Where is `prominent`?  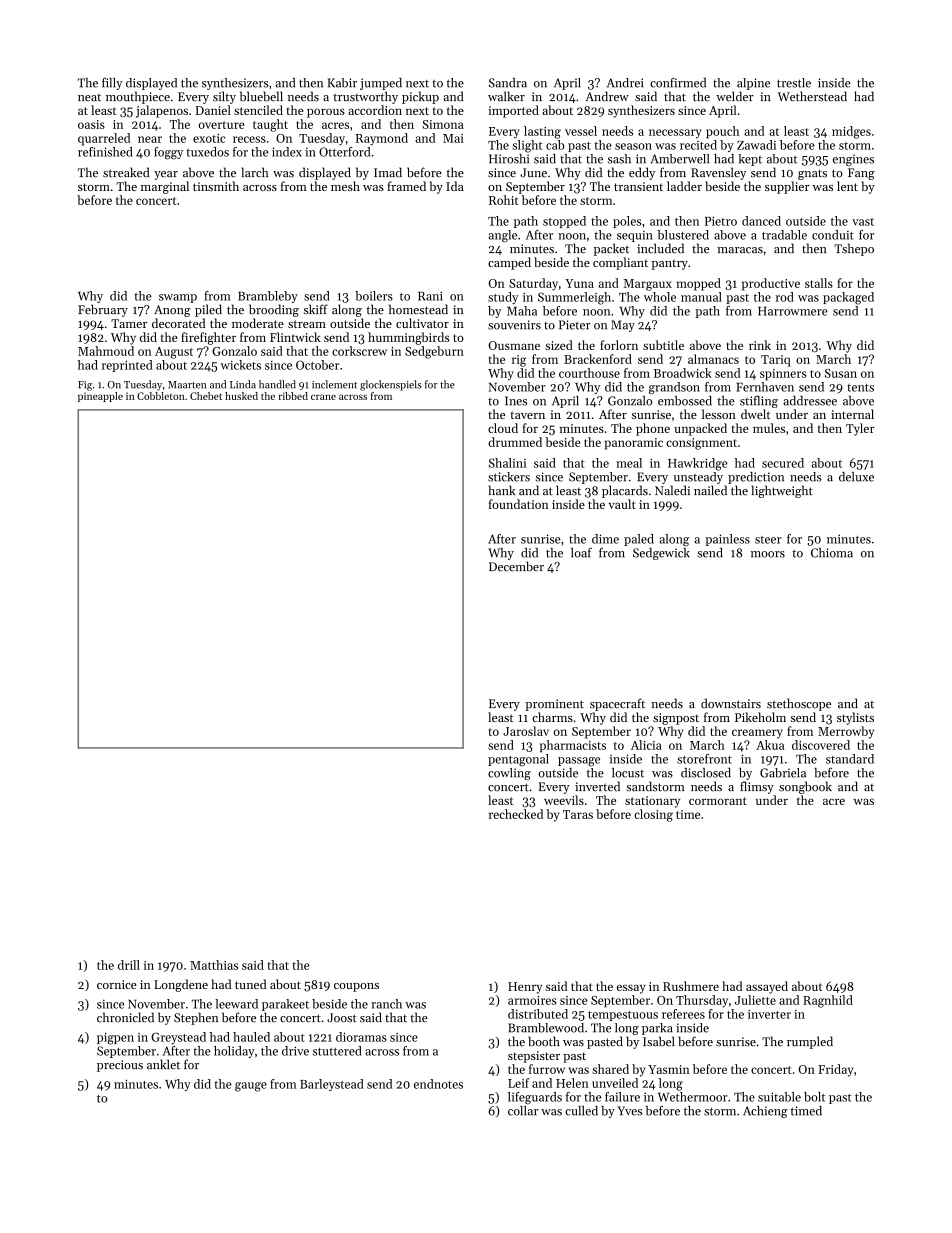 prominent is located at coordinates (554, 705).
